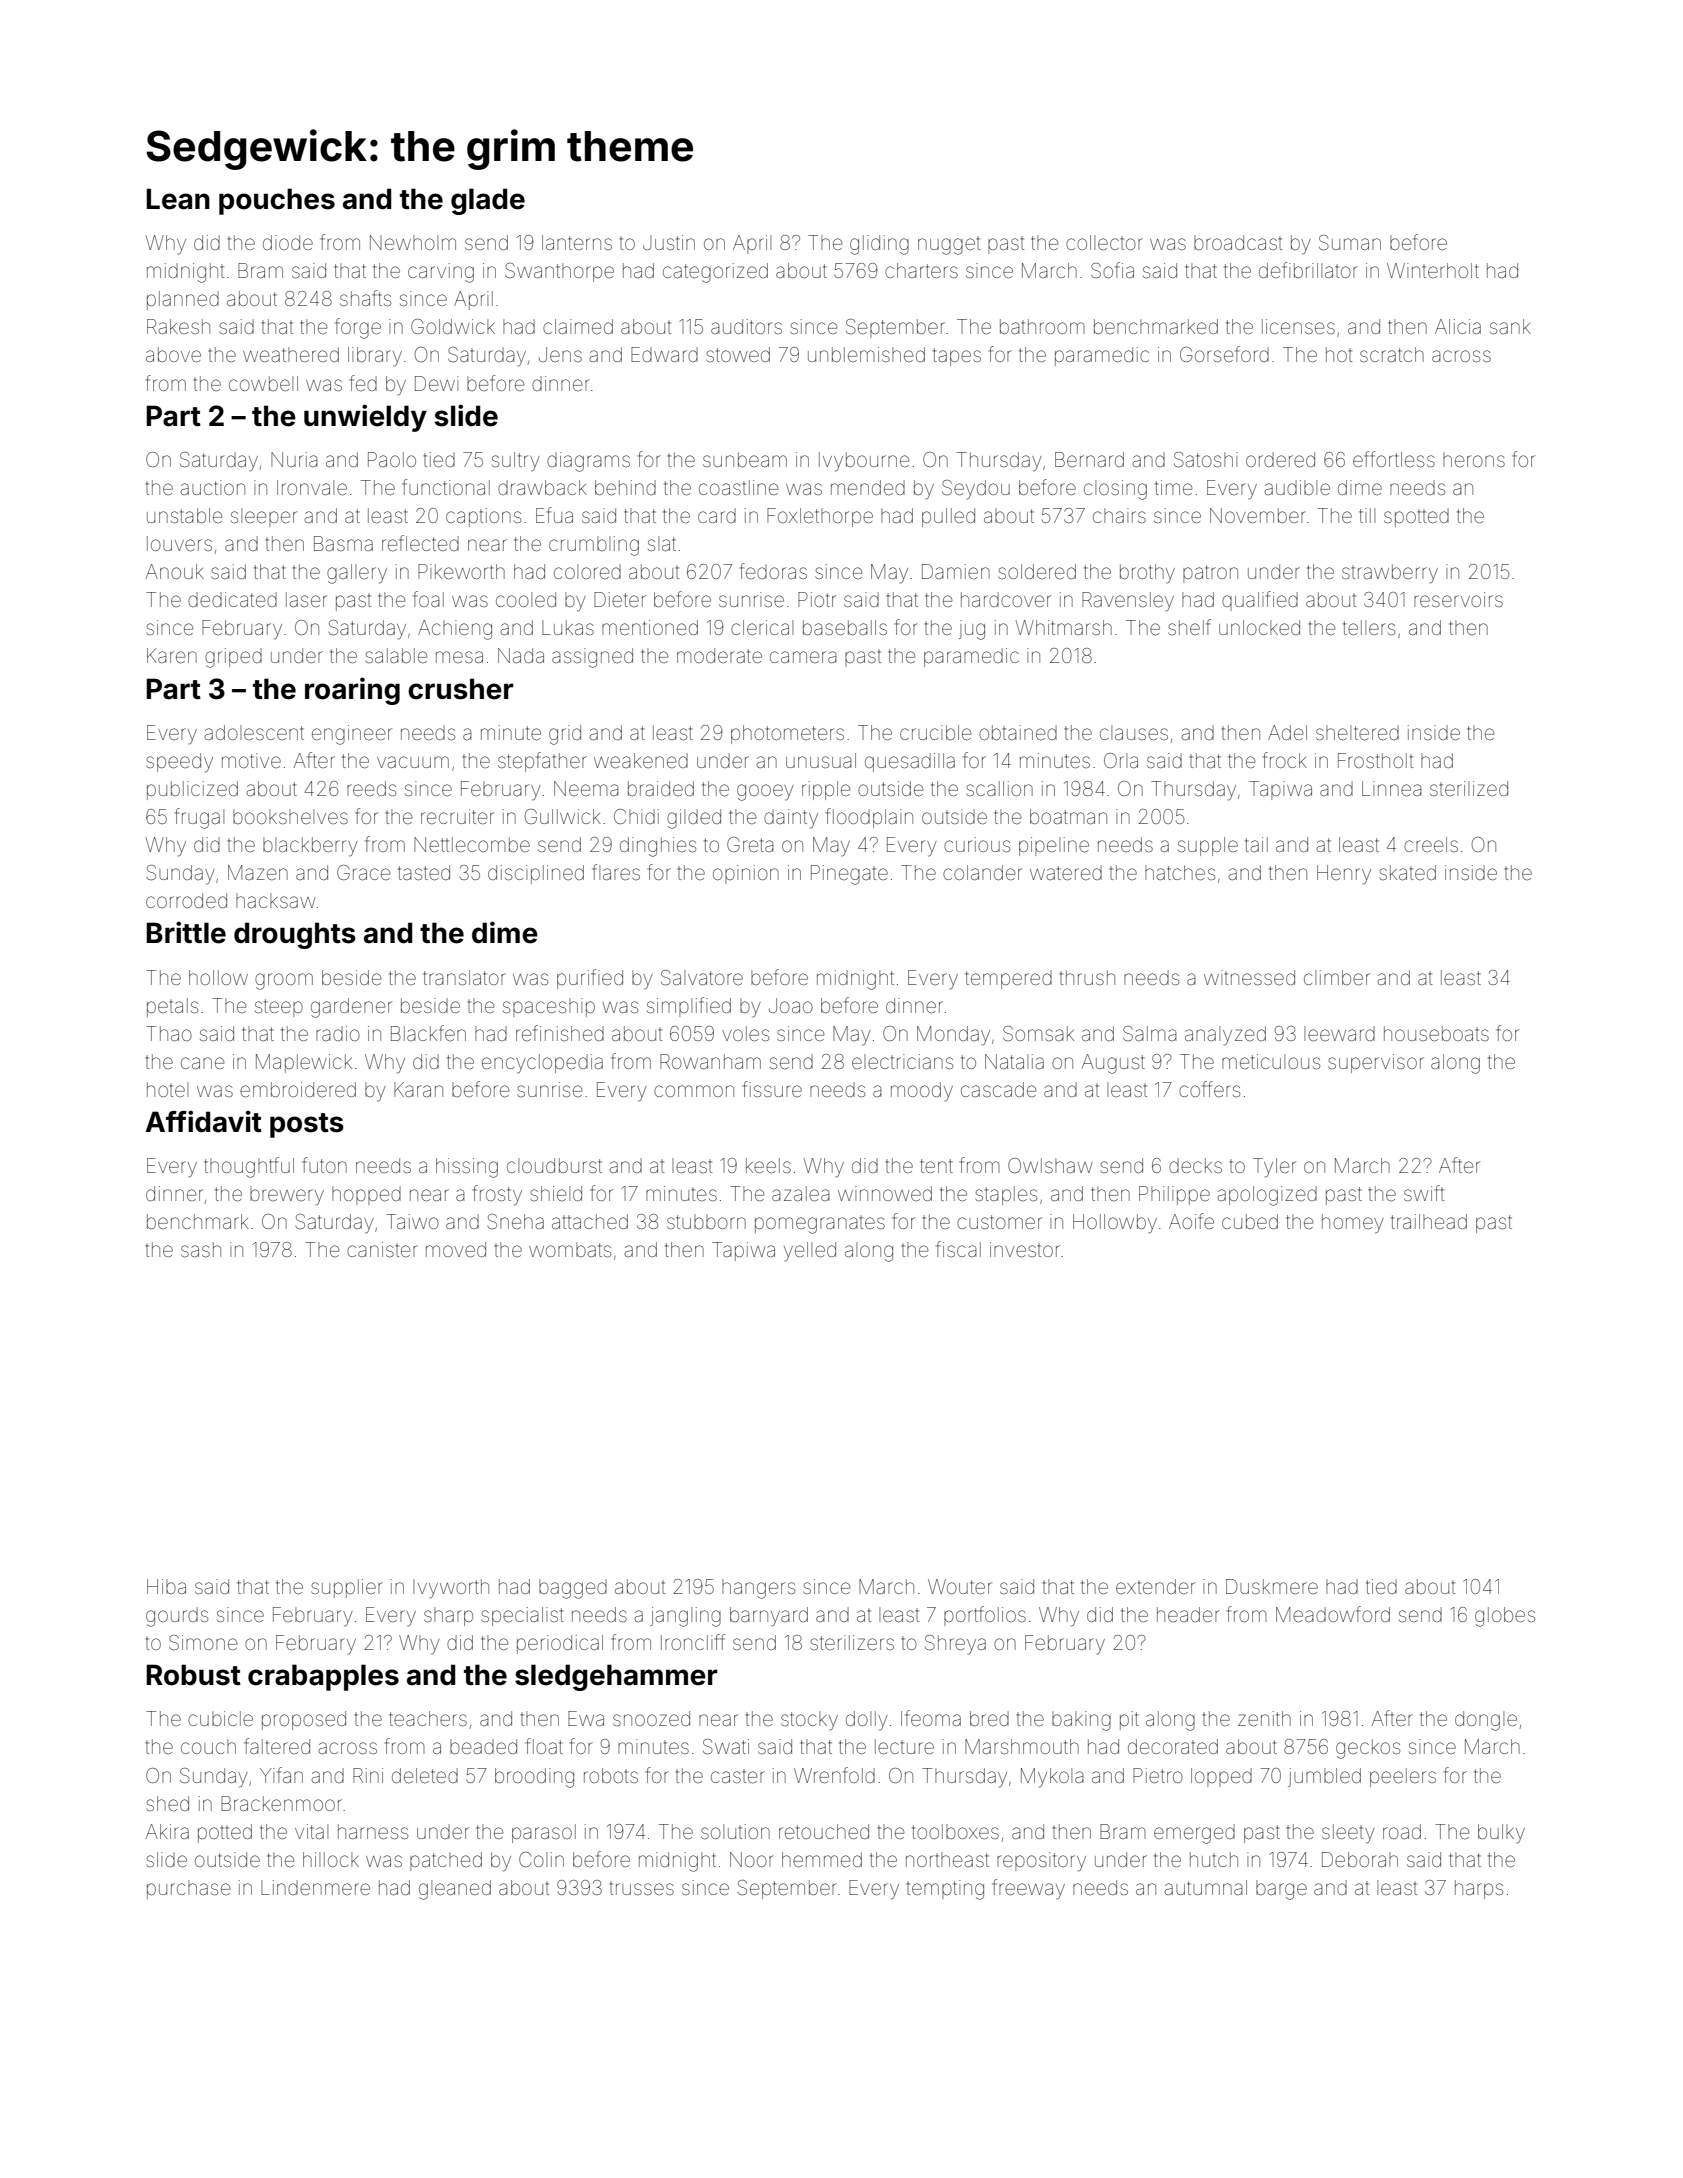 The height and width of the screenshot is (2178, 1683). Describe the element at coordinates (590, 979) in the screenshot. I see `purified` at that location.
